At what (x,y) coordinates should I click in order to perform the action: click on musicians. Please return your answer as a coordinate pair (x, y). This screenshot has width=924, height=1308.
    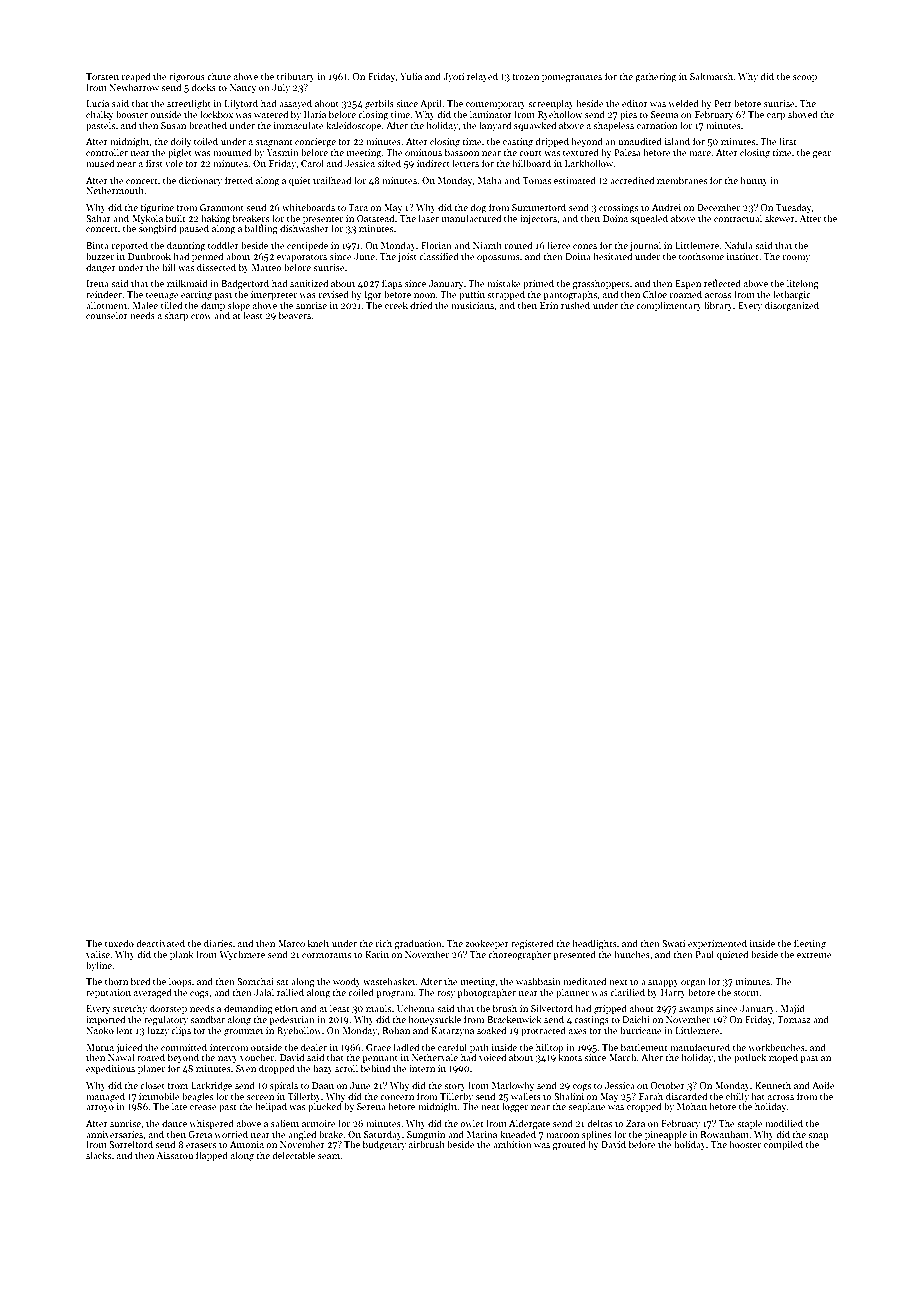
    Looking at the image, I should click on (472, 305).
